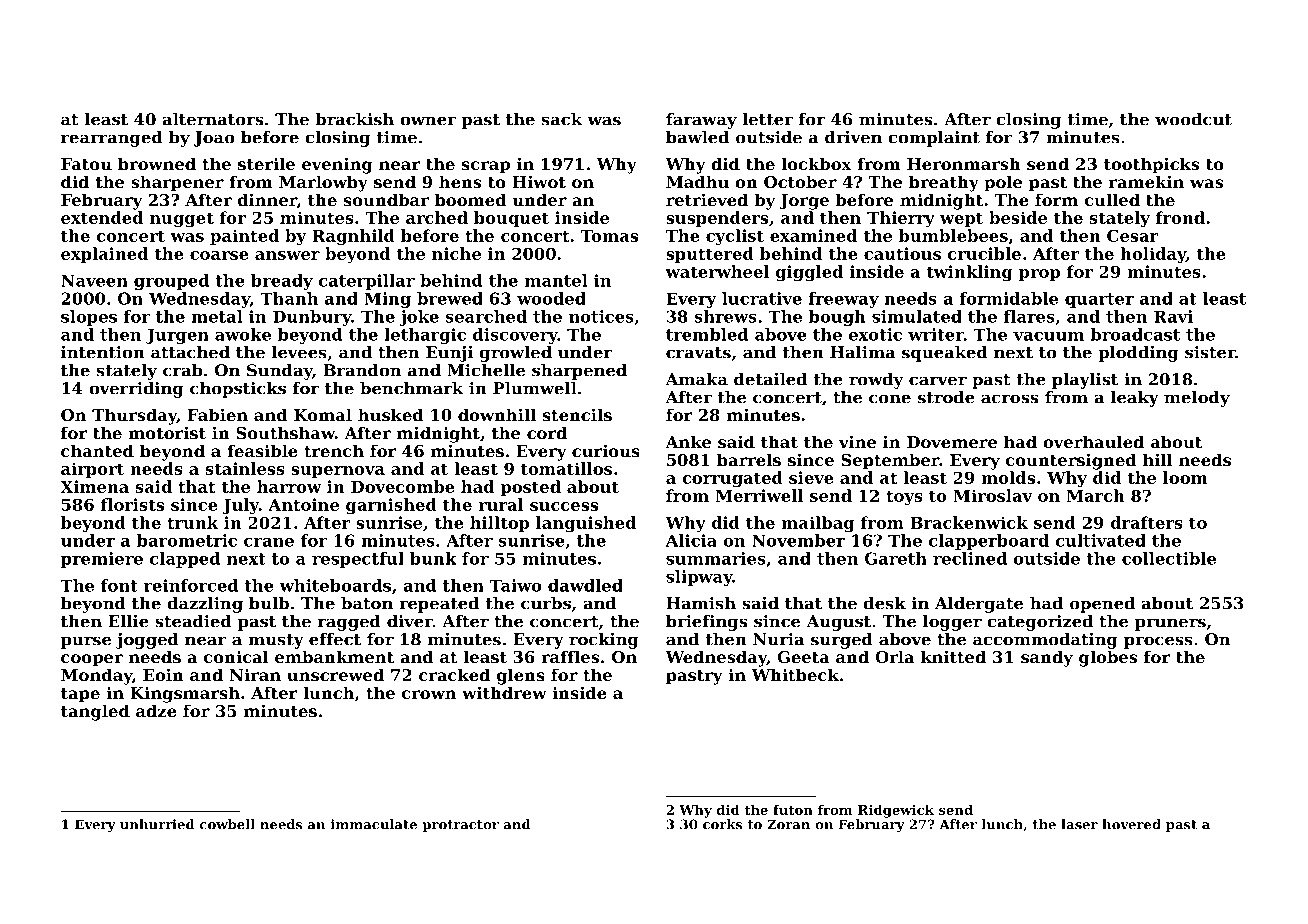 The height and width of the screenshot is (924, 1308). What do you see at coordinates (367, 603) in the screenshot?
I see `baton` at bounding box center [367, 603].
